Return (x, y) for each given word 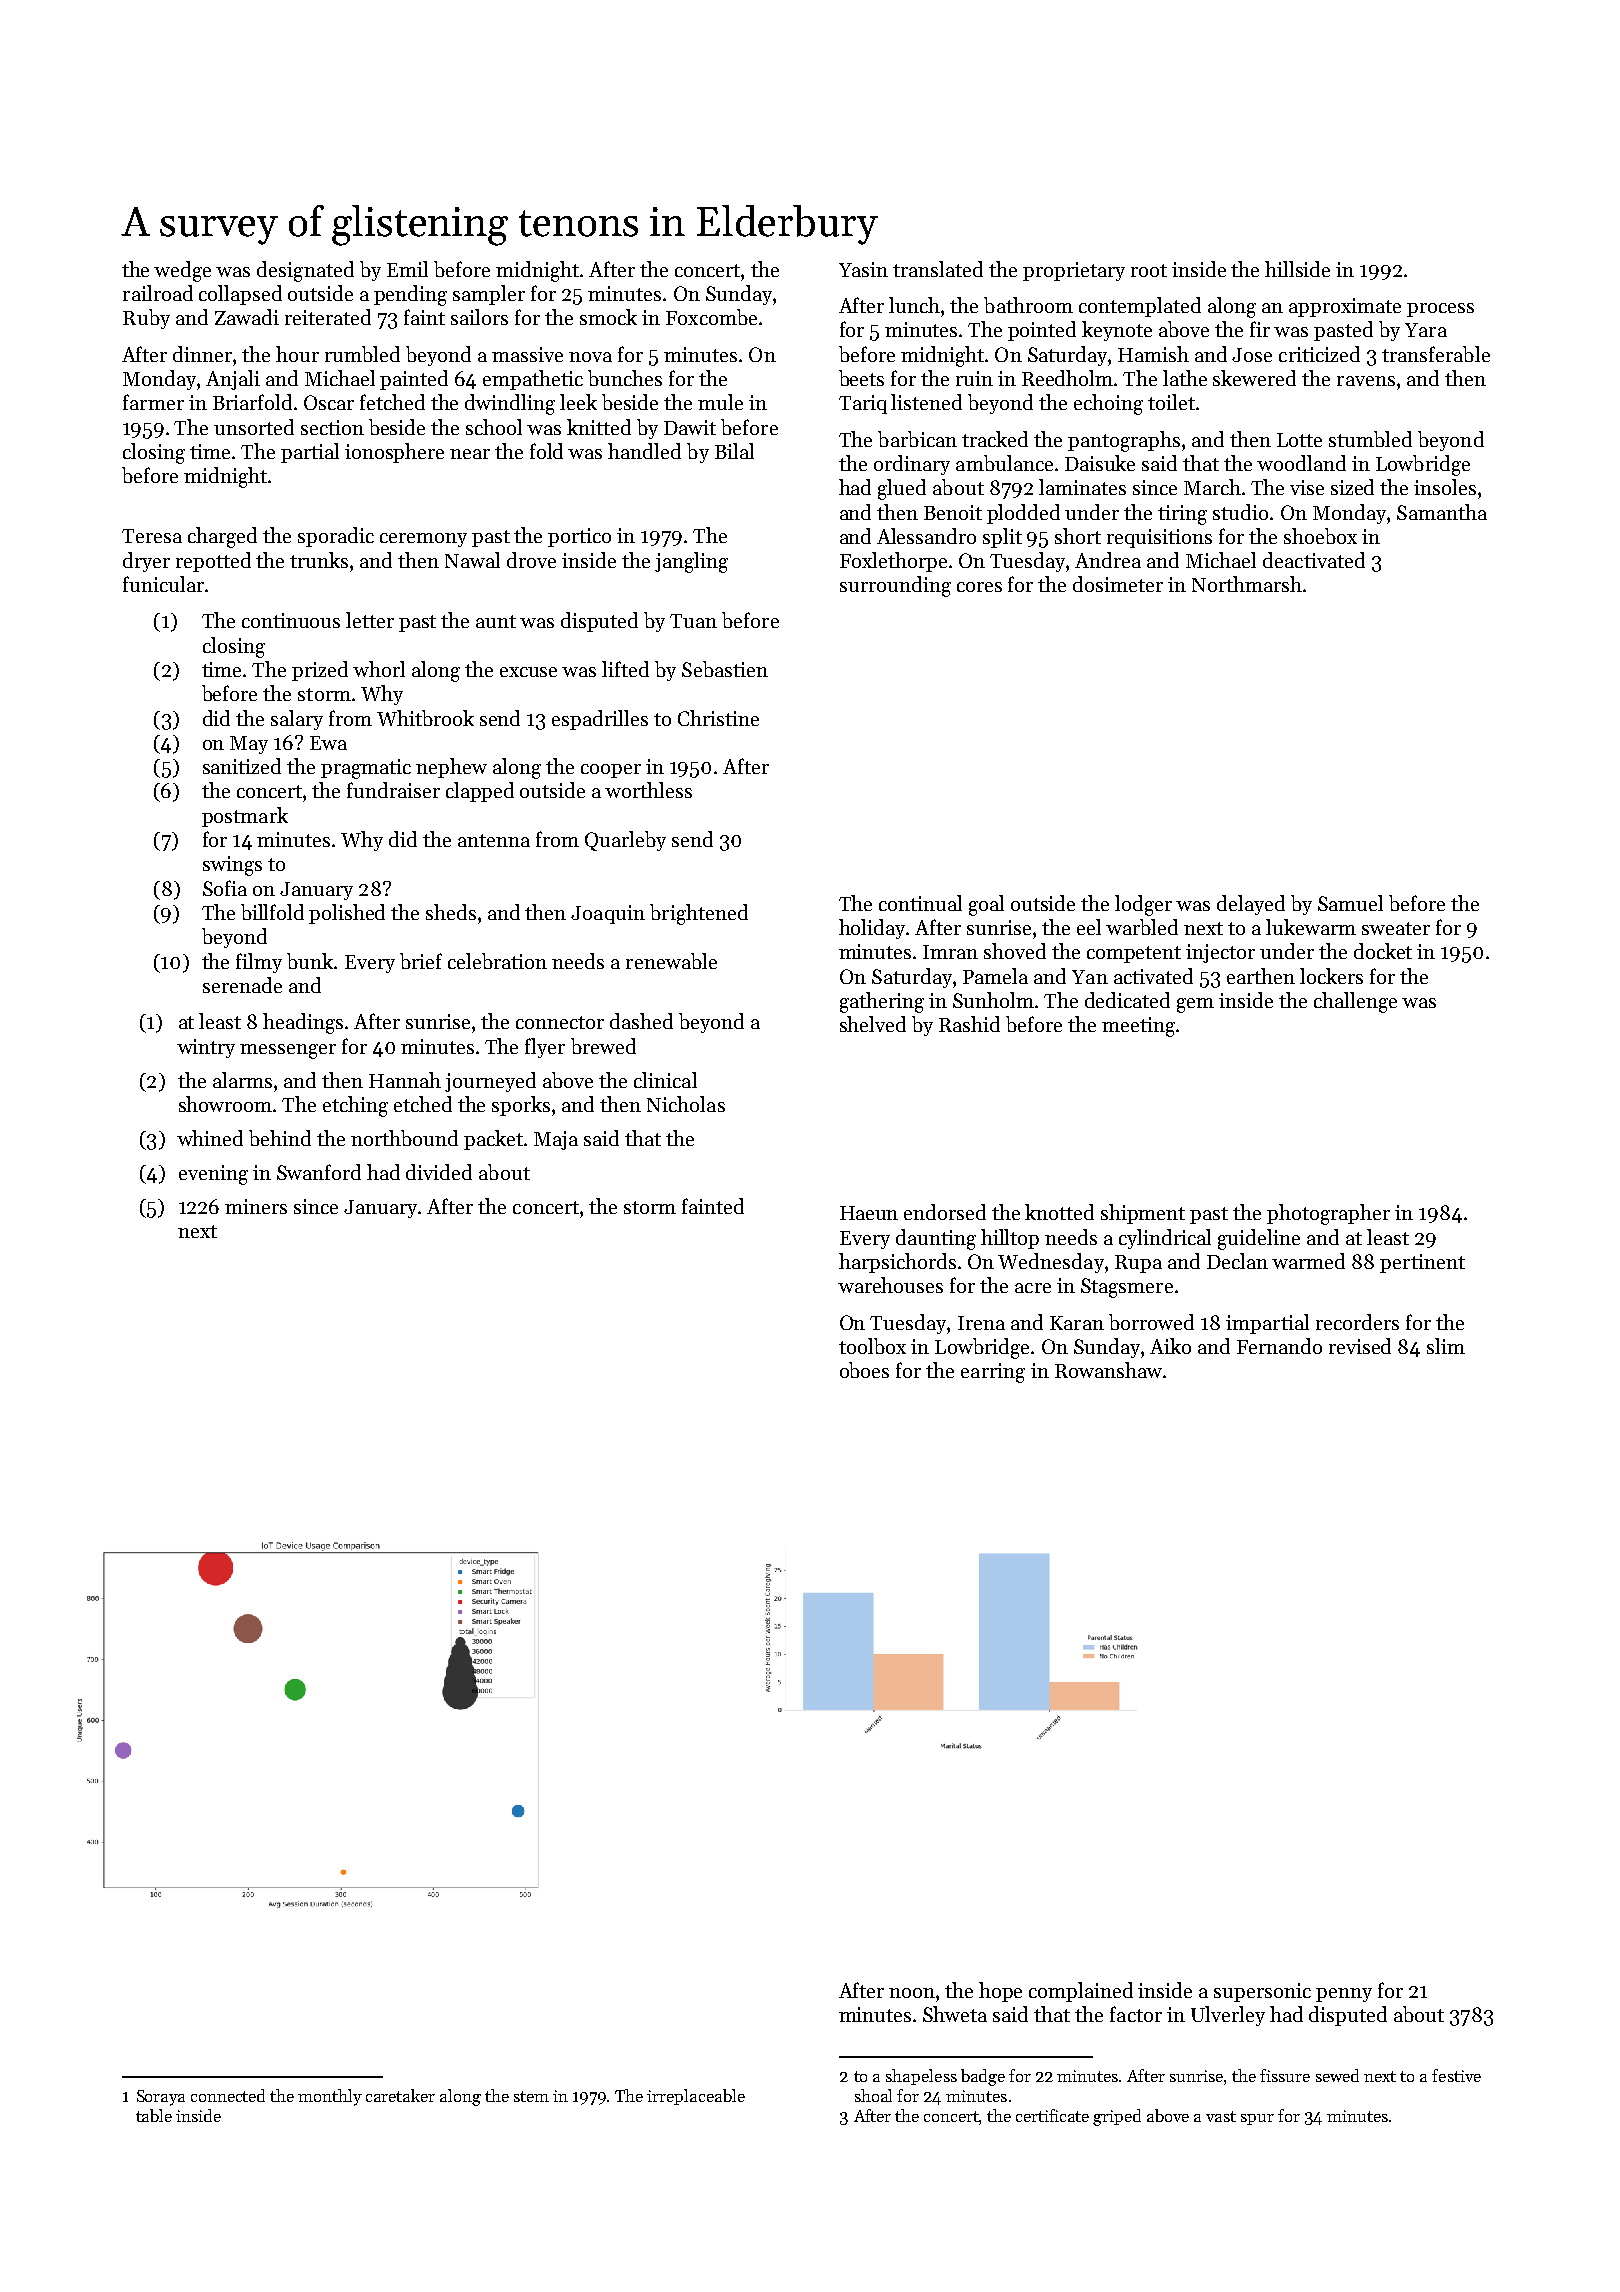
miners (256, 1206)
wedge (182, 271)
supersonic (1262, 1992)
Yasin (863, 269)
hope (1000, 1992)
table (154, 2115)
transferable (1436, 354)
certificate (1052, 2115)
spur (1257, 2119)
